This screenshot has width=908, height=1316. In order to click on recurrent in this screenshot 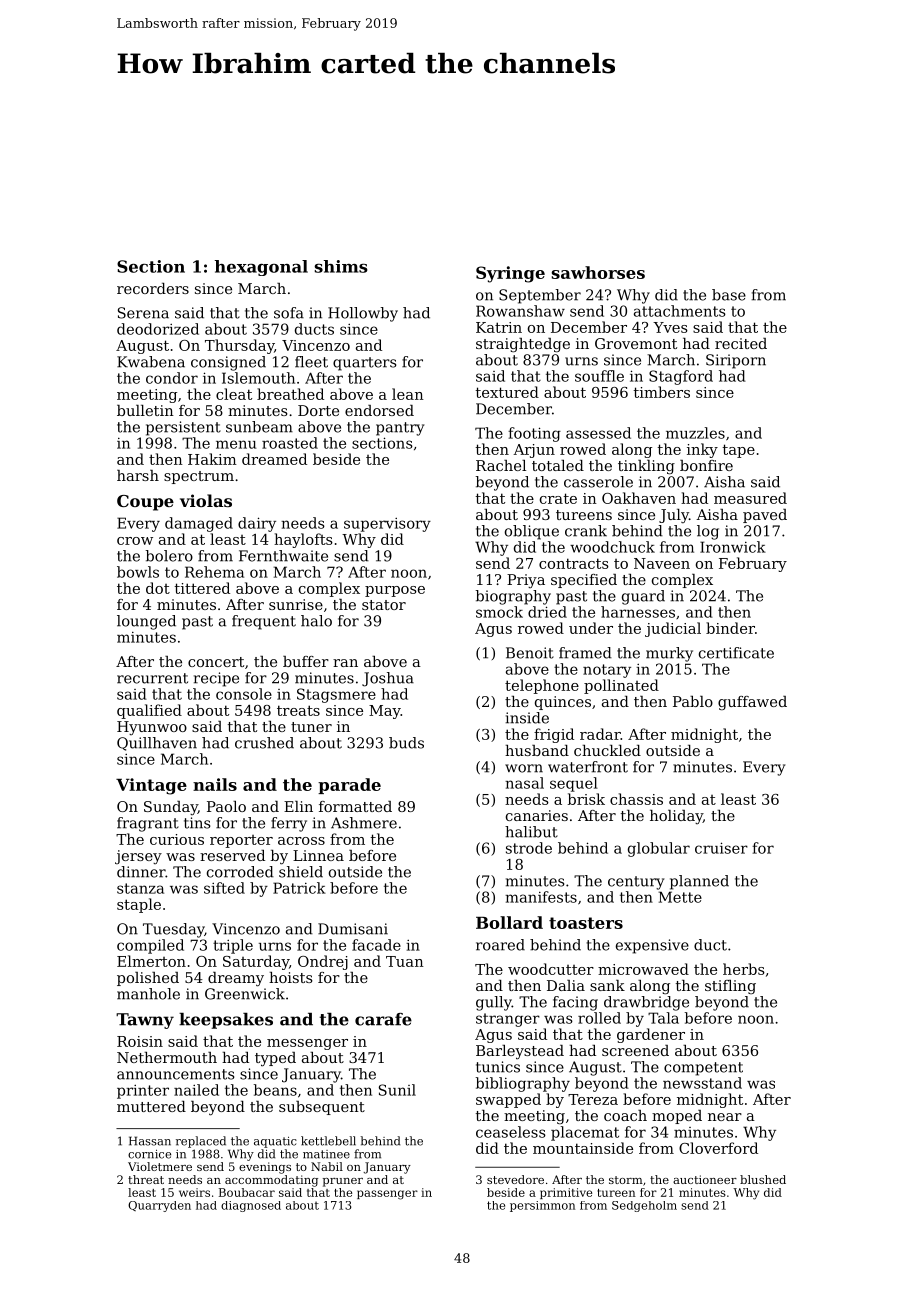, I will do `click(152, 678)`.
